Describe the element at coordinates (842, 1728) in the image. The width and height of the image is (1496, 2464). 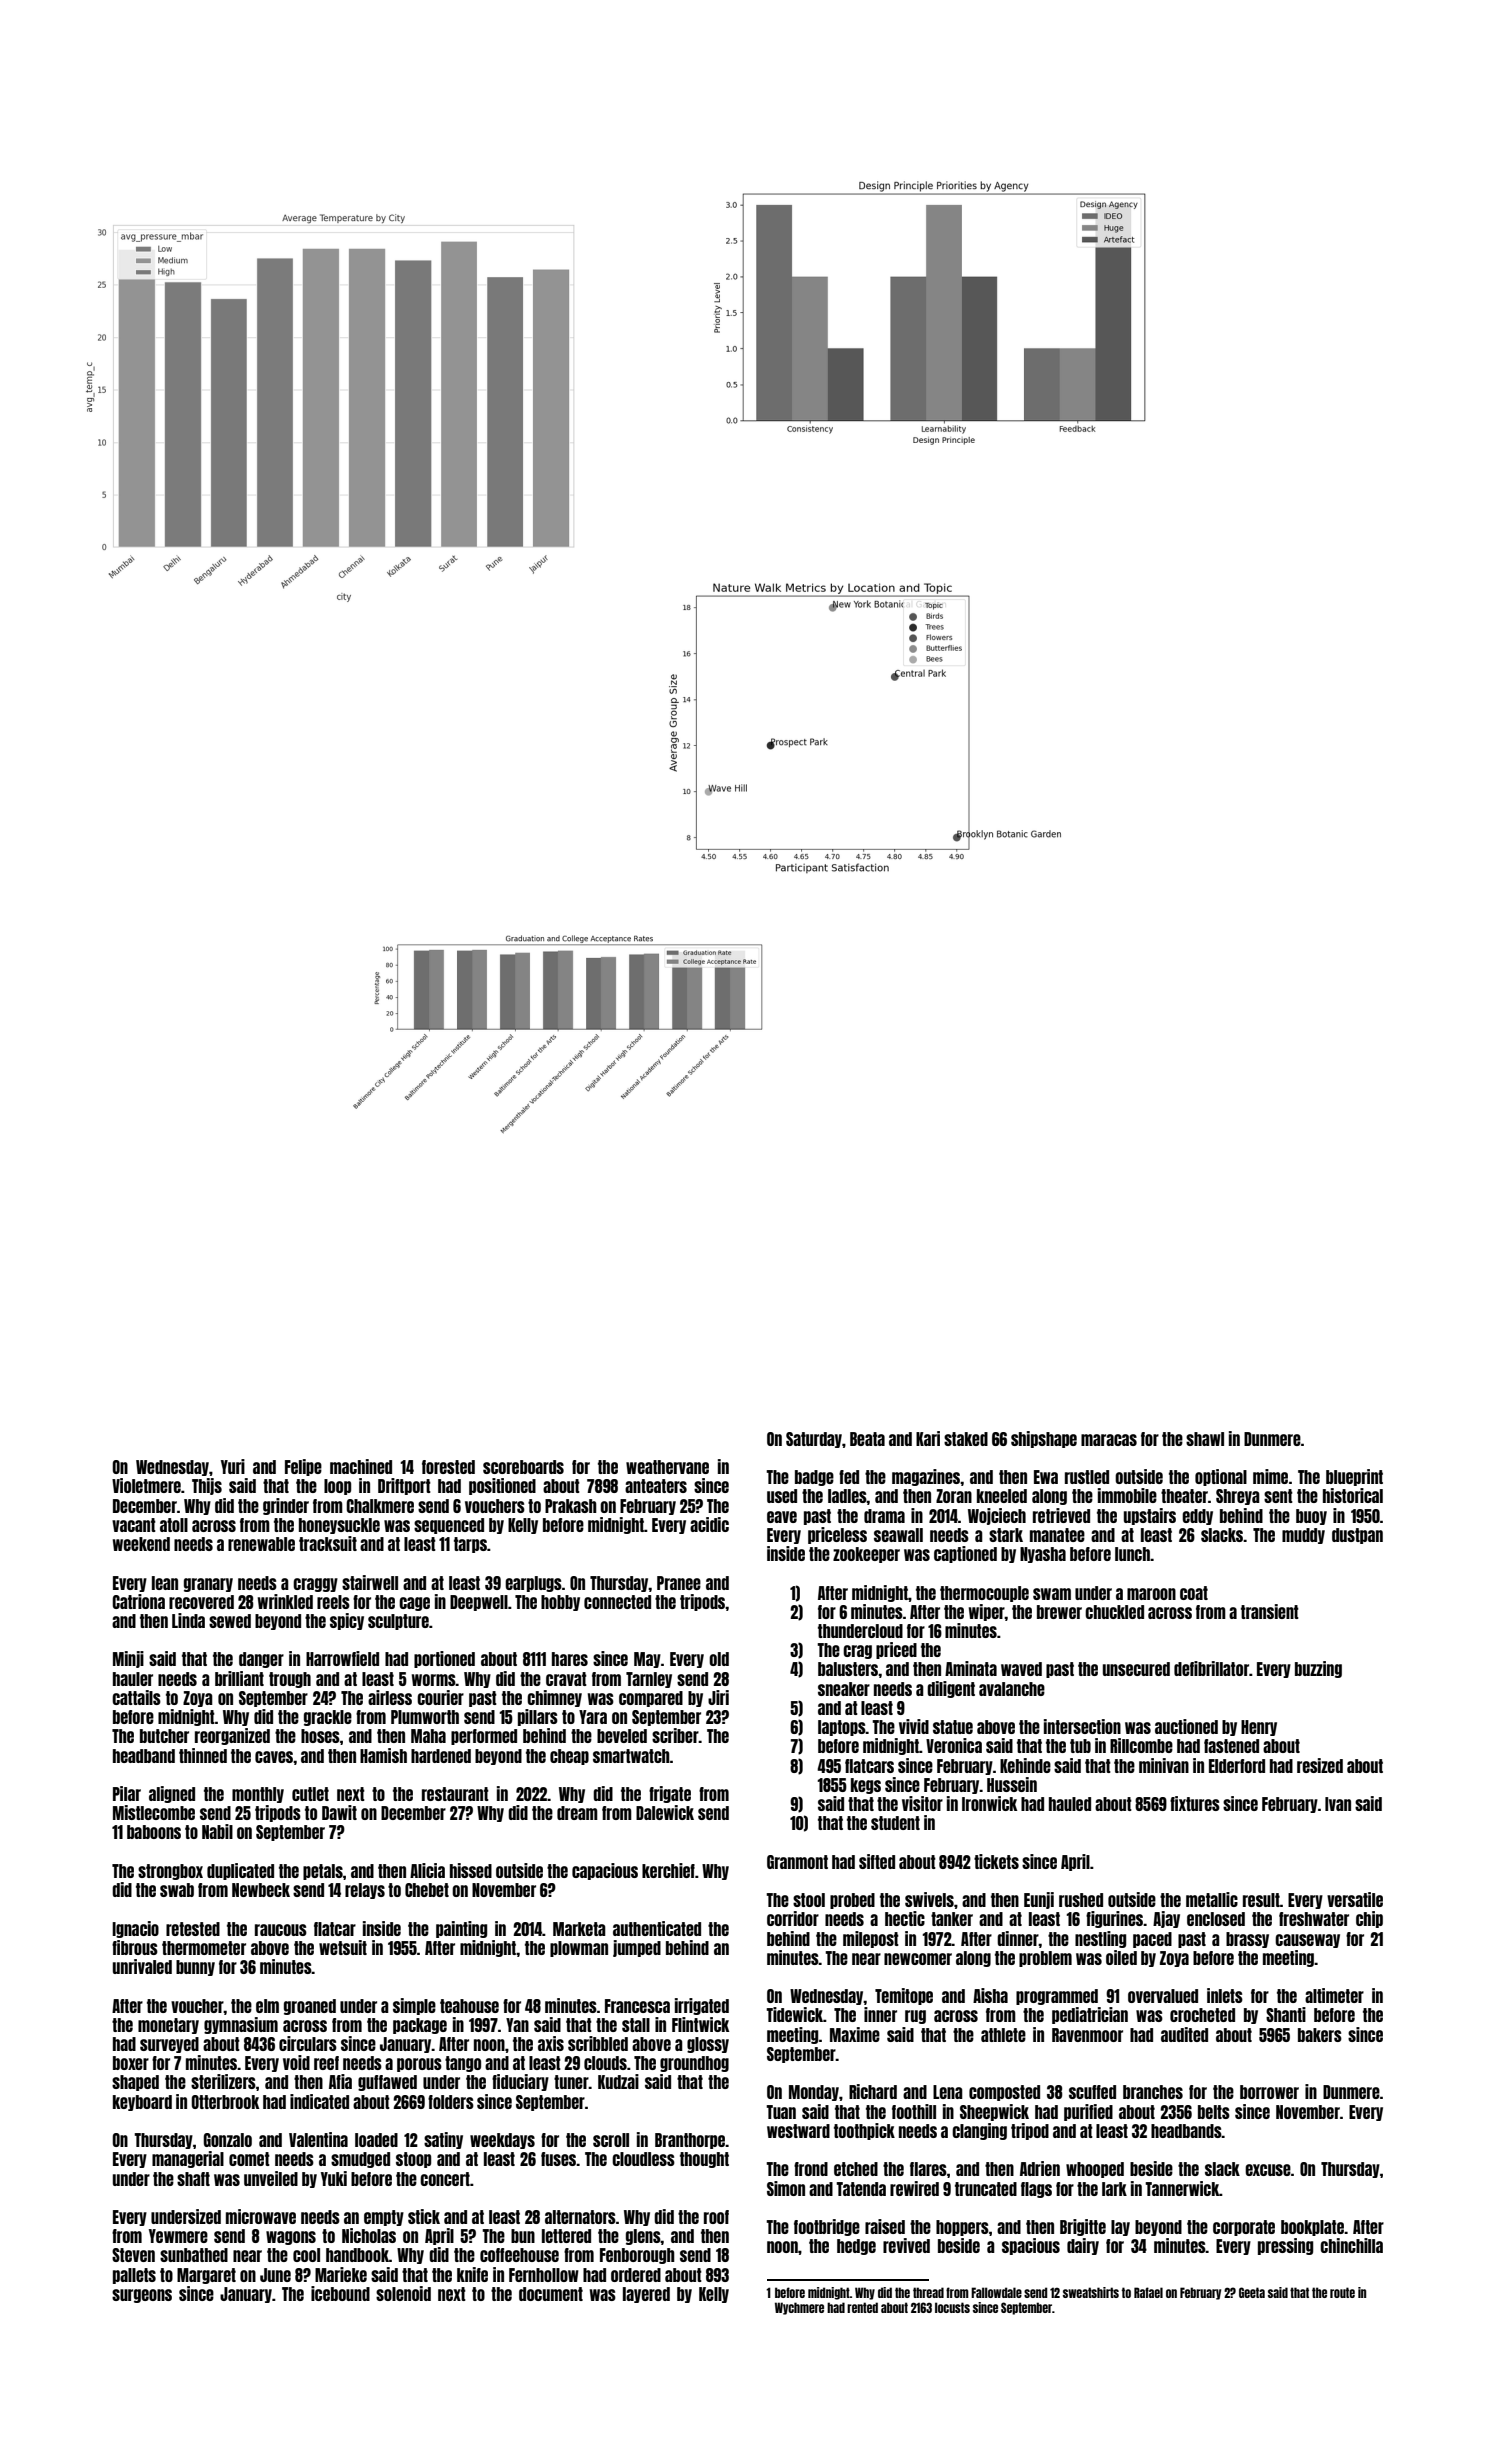
I see `laptops` at that location.
